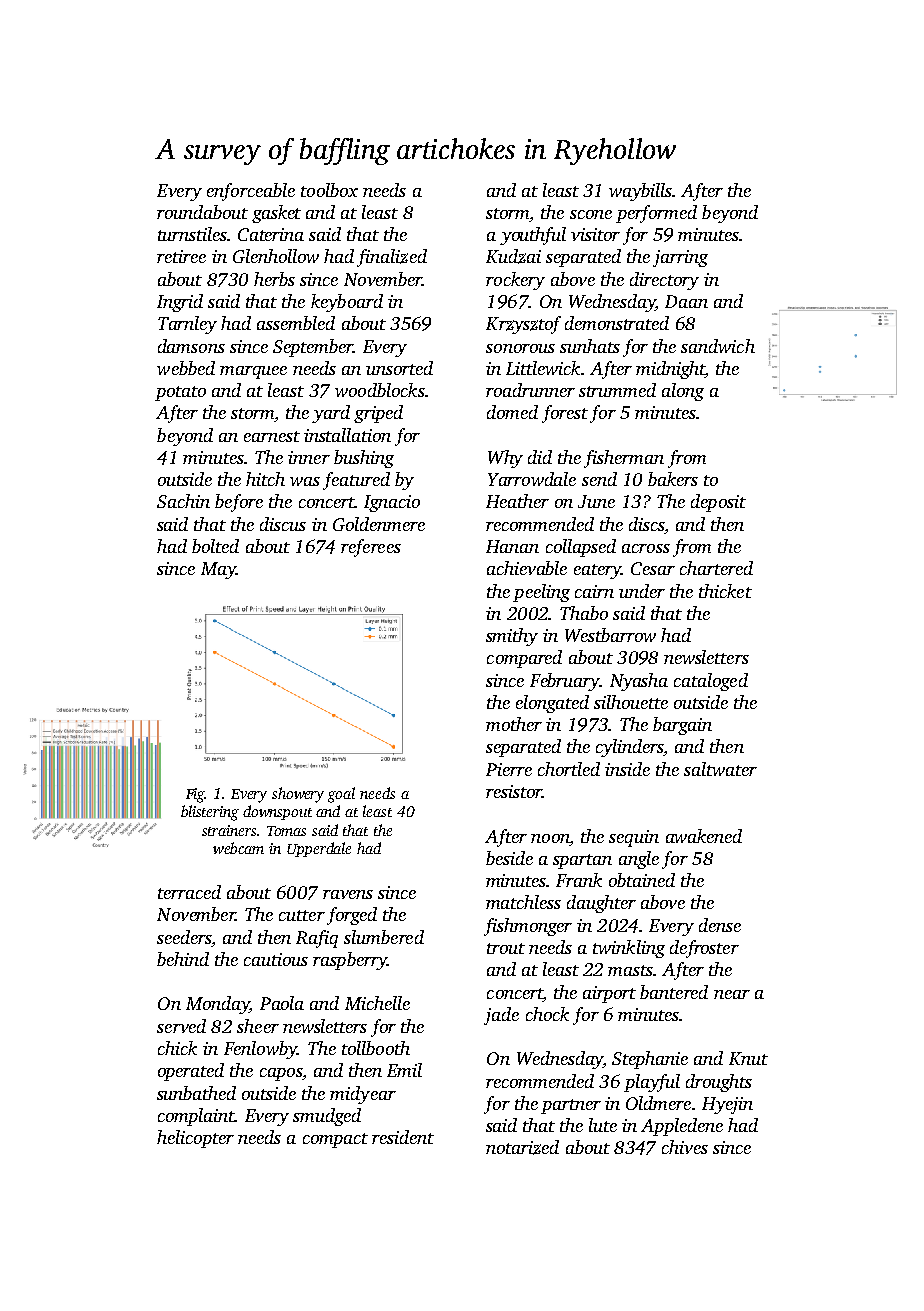 This screenshot has width=924, height=1311. What do you see at coordinates (251, 192) in the screenshot?
I see `enforceable` at bounding box center [251, 192].
